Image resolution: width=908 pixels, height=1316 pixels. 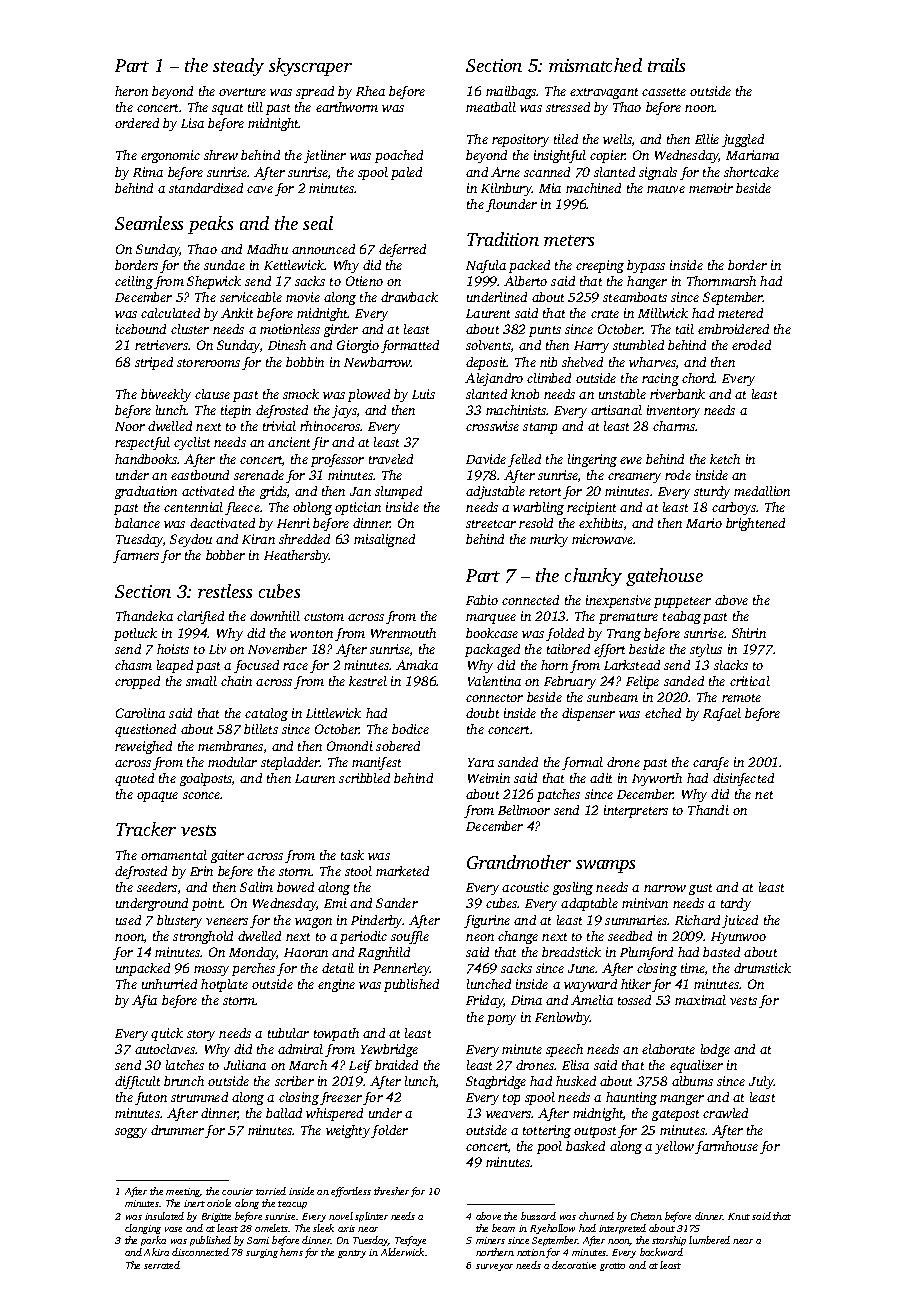 I want to click on Rima, so click(x=148, y=172).
